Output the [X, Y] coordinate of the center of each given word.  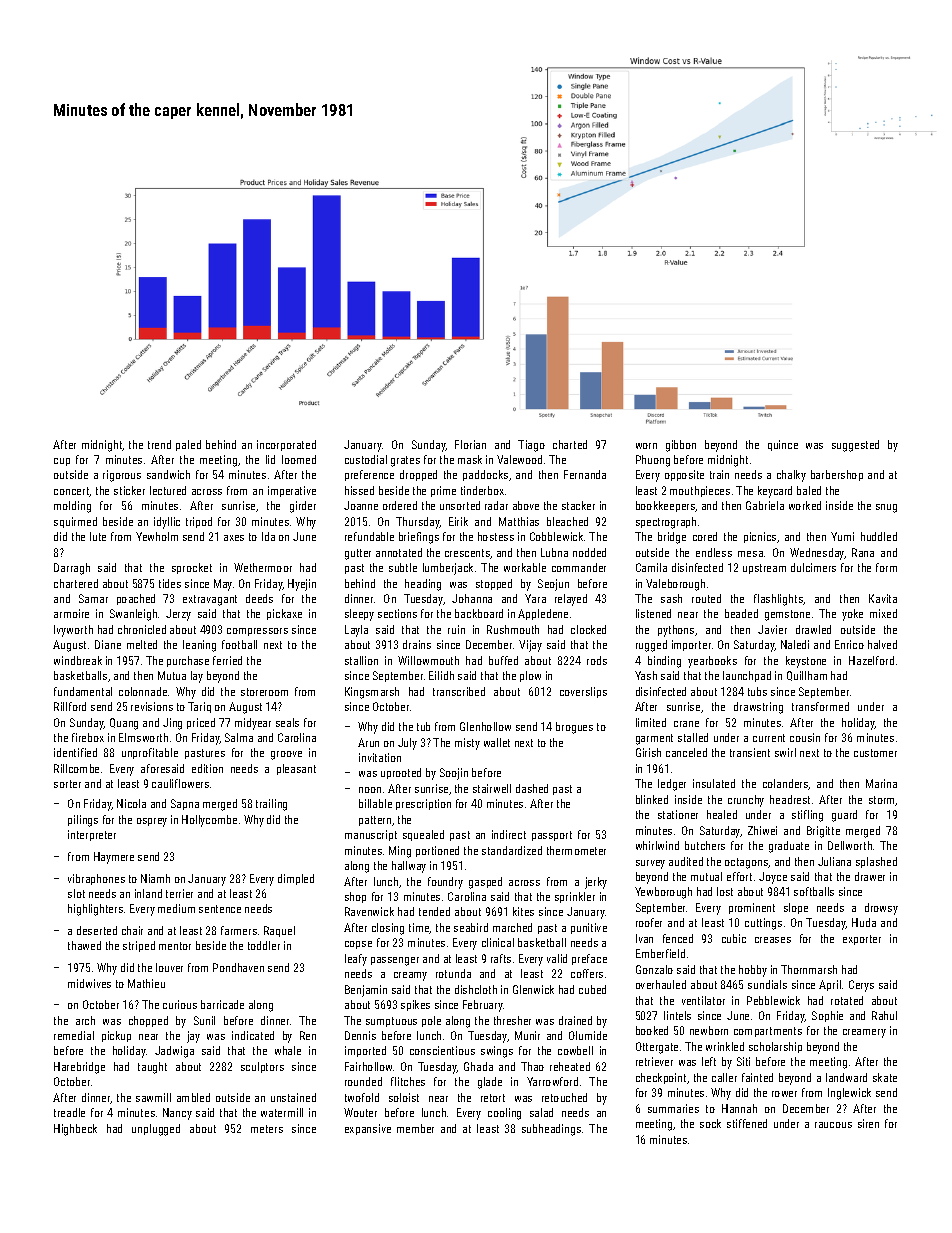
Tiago [531, 446]
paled [188, 445]
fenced [678, 938]
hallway [409, 867]
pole [431, 1021]
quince [783, 445]
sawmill [153, 1097]
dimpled [296, 879]
